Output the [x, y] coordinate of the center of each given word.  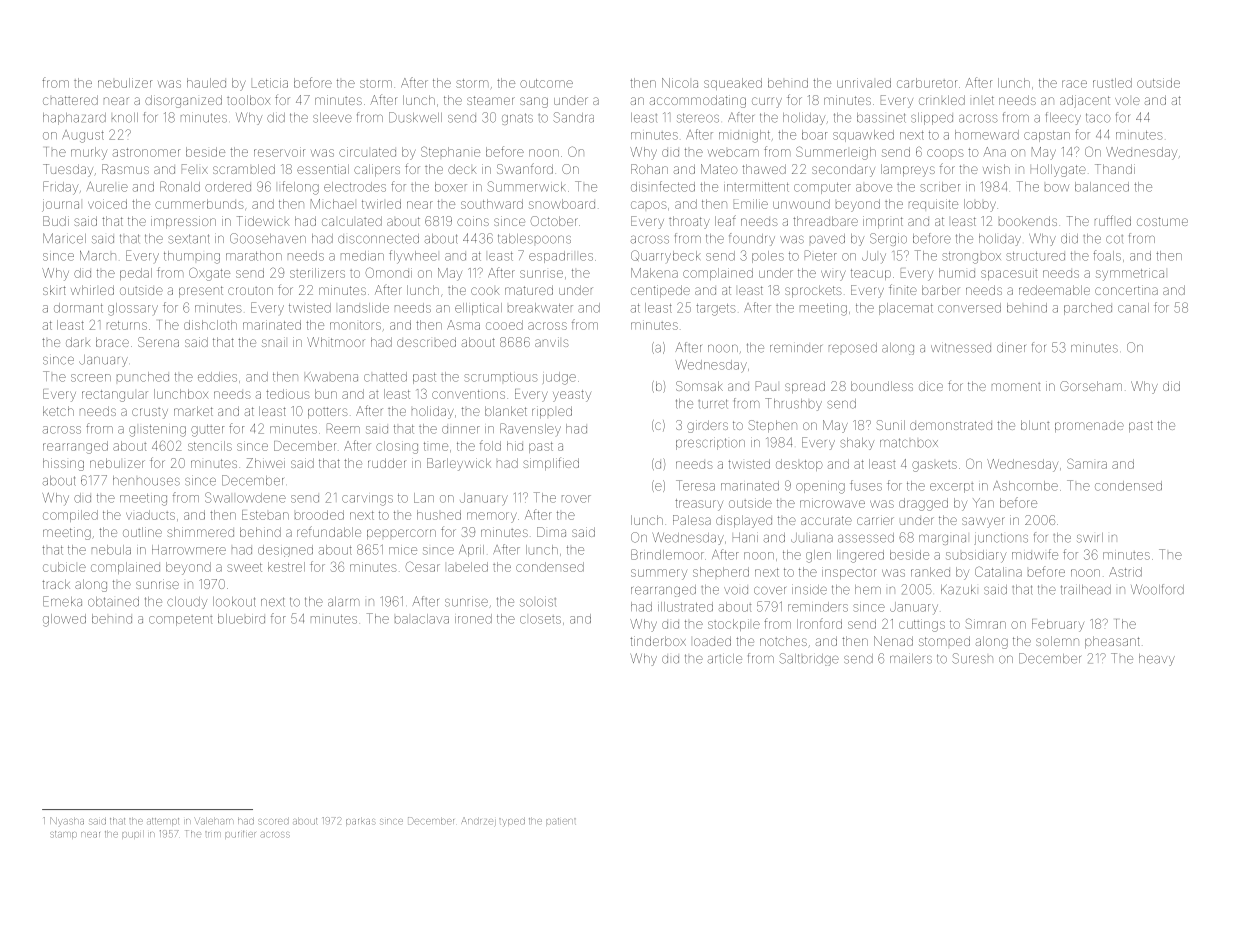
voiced [107, 204]
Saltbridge [809, 659]
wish [996, 169]
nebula [111, 550]
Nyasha [67, 821]
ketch [58, 411]
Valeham [213, 821]
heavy [1157, 660]
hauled [206, 83]
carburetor [927, 83]
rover [576, 499]
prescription [710, 443]
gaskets [934, 466]
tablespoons [534, 239]
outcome [546, 83]
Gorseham [1091, 386]
